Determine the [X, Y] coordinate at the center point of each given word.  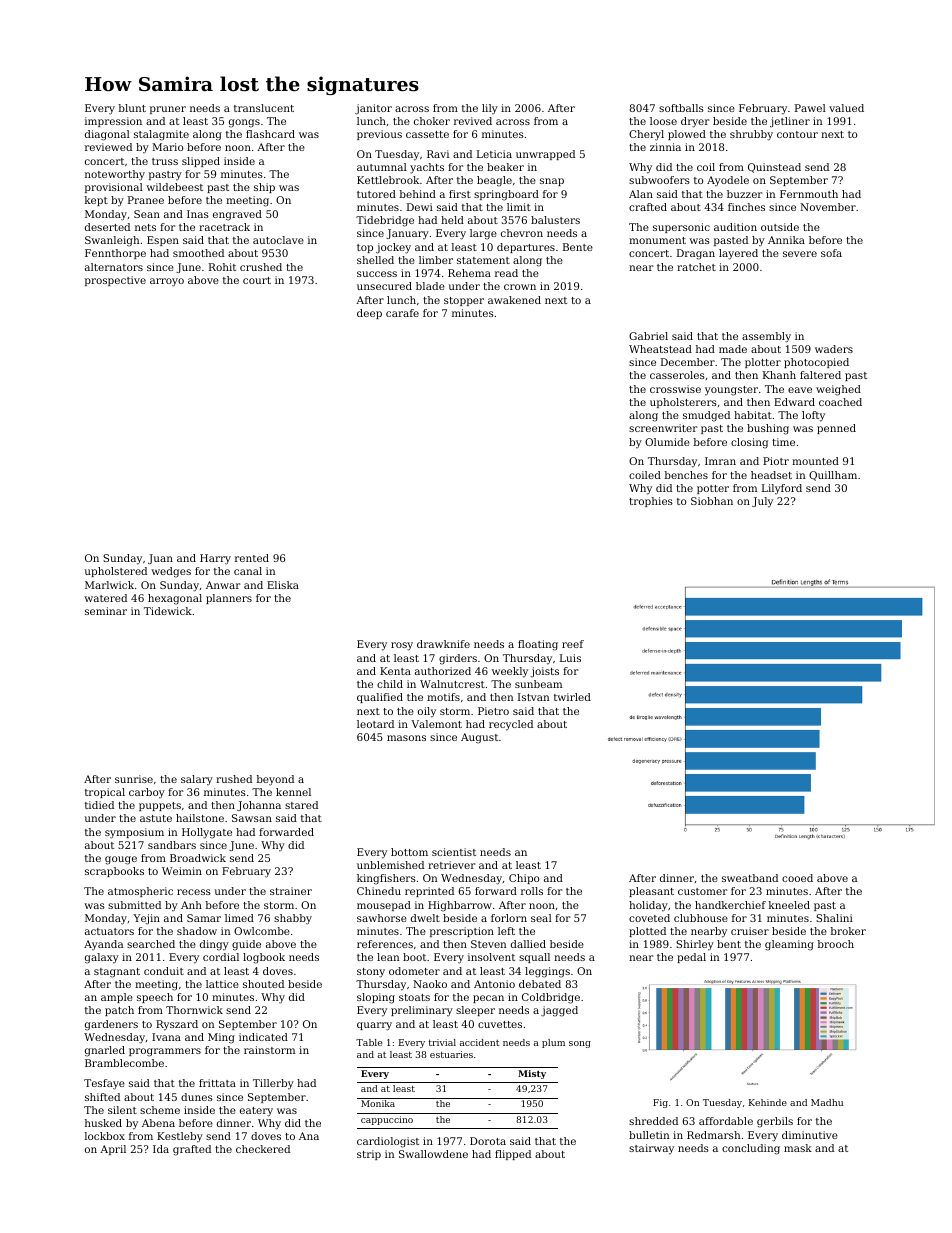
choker [432, 121]
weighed [838, 390]
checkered [263, 1149]
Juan [160, 559]
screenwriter [663, 428]
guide [246, 945]
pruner [168, 110]
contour [797, 134]
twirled [572, 697]
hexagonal [175, 599]
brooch [836, 944]
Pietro [493, 711]
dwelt [425, 918]
